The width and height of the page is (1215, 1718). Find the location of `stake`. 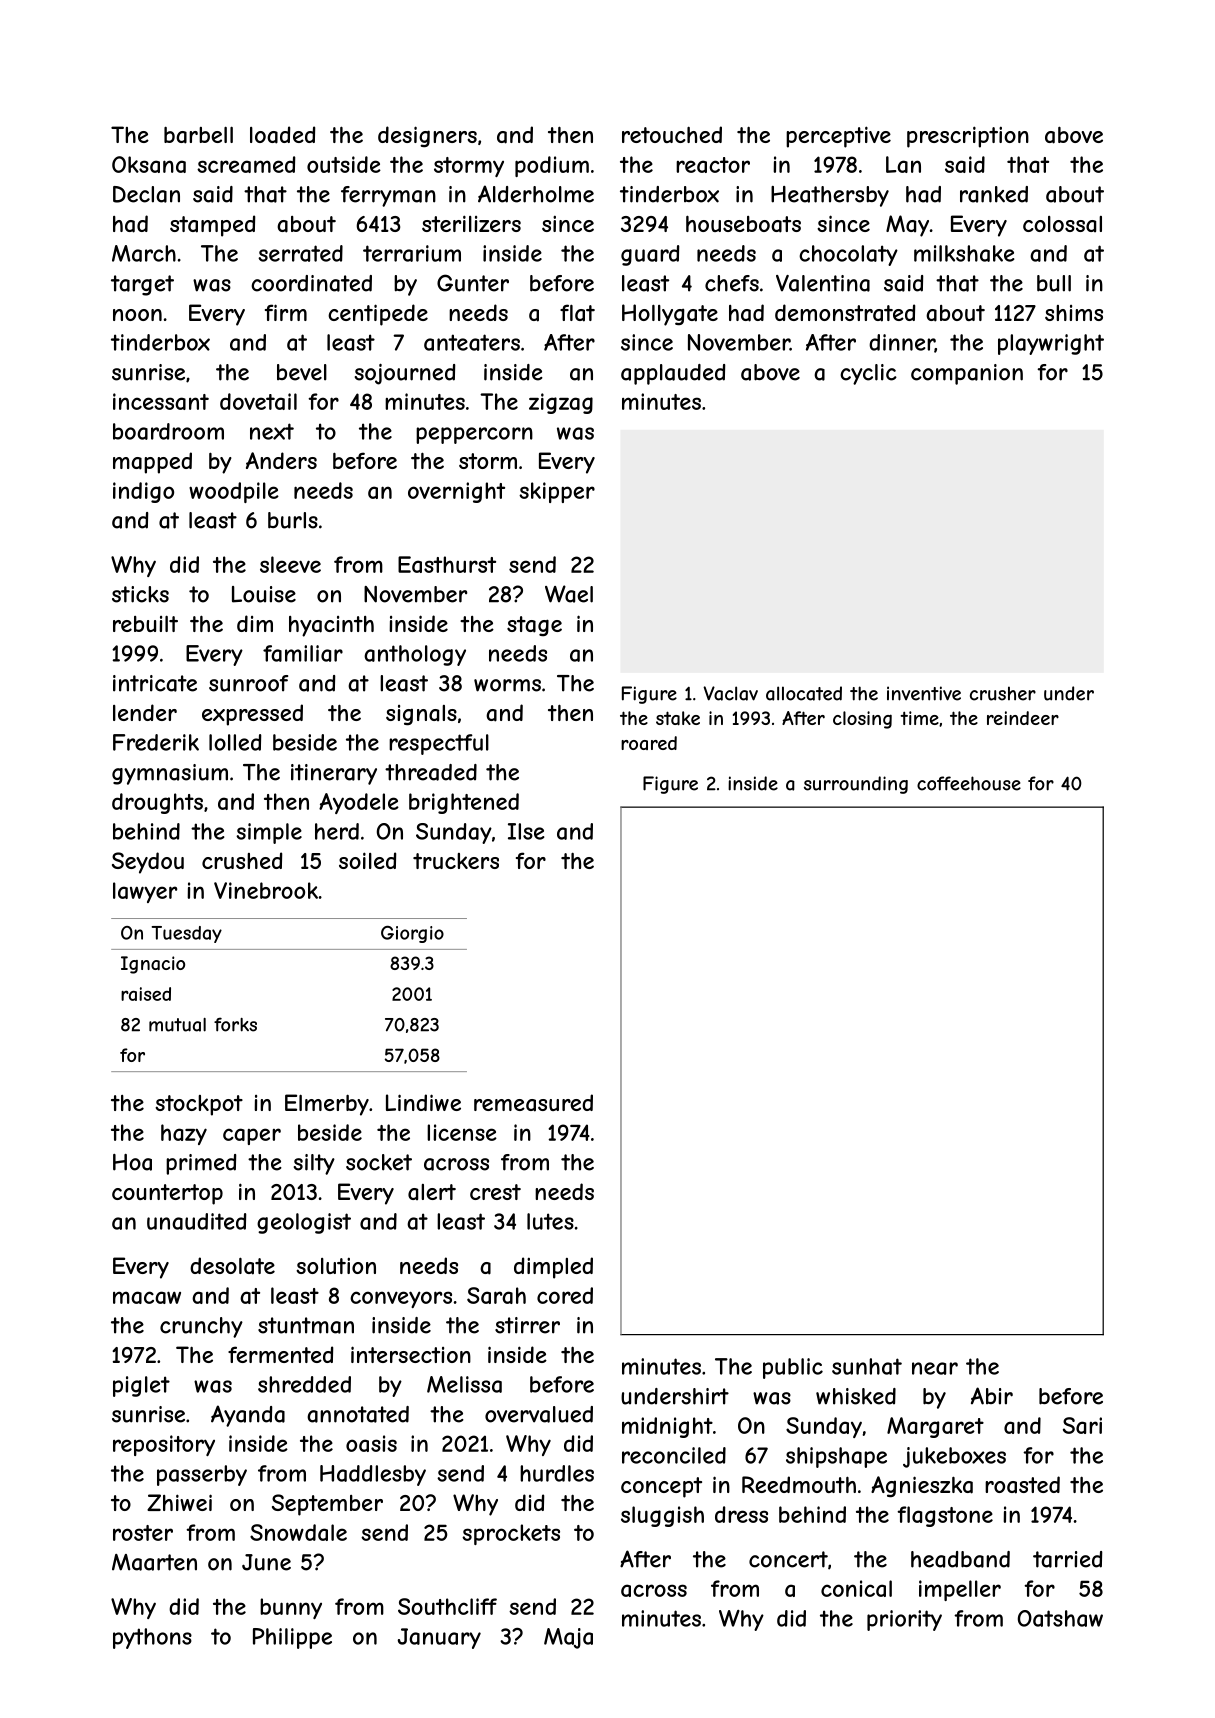

stake is located at coordinates (678, 718).
